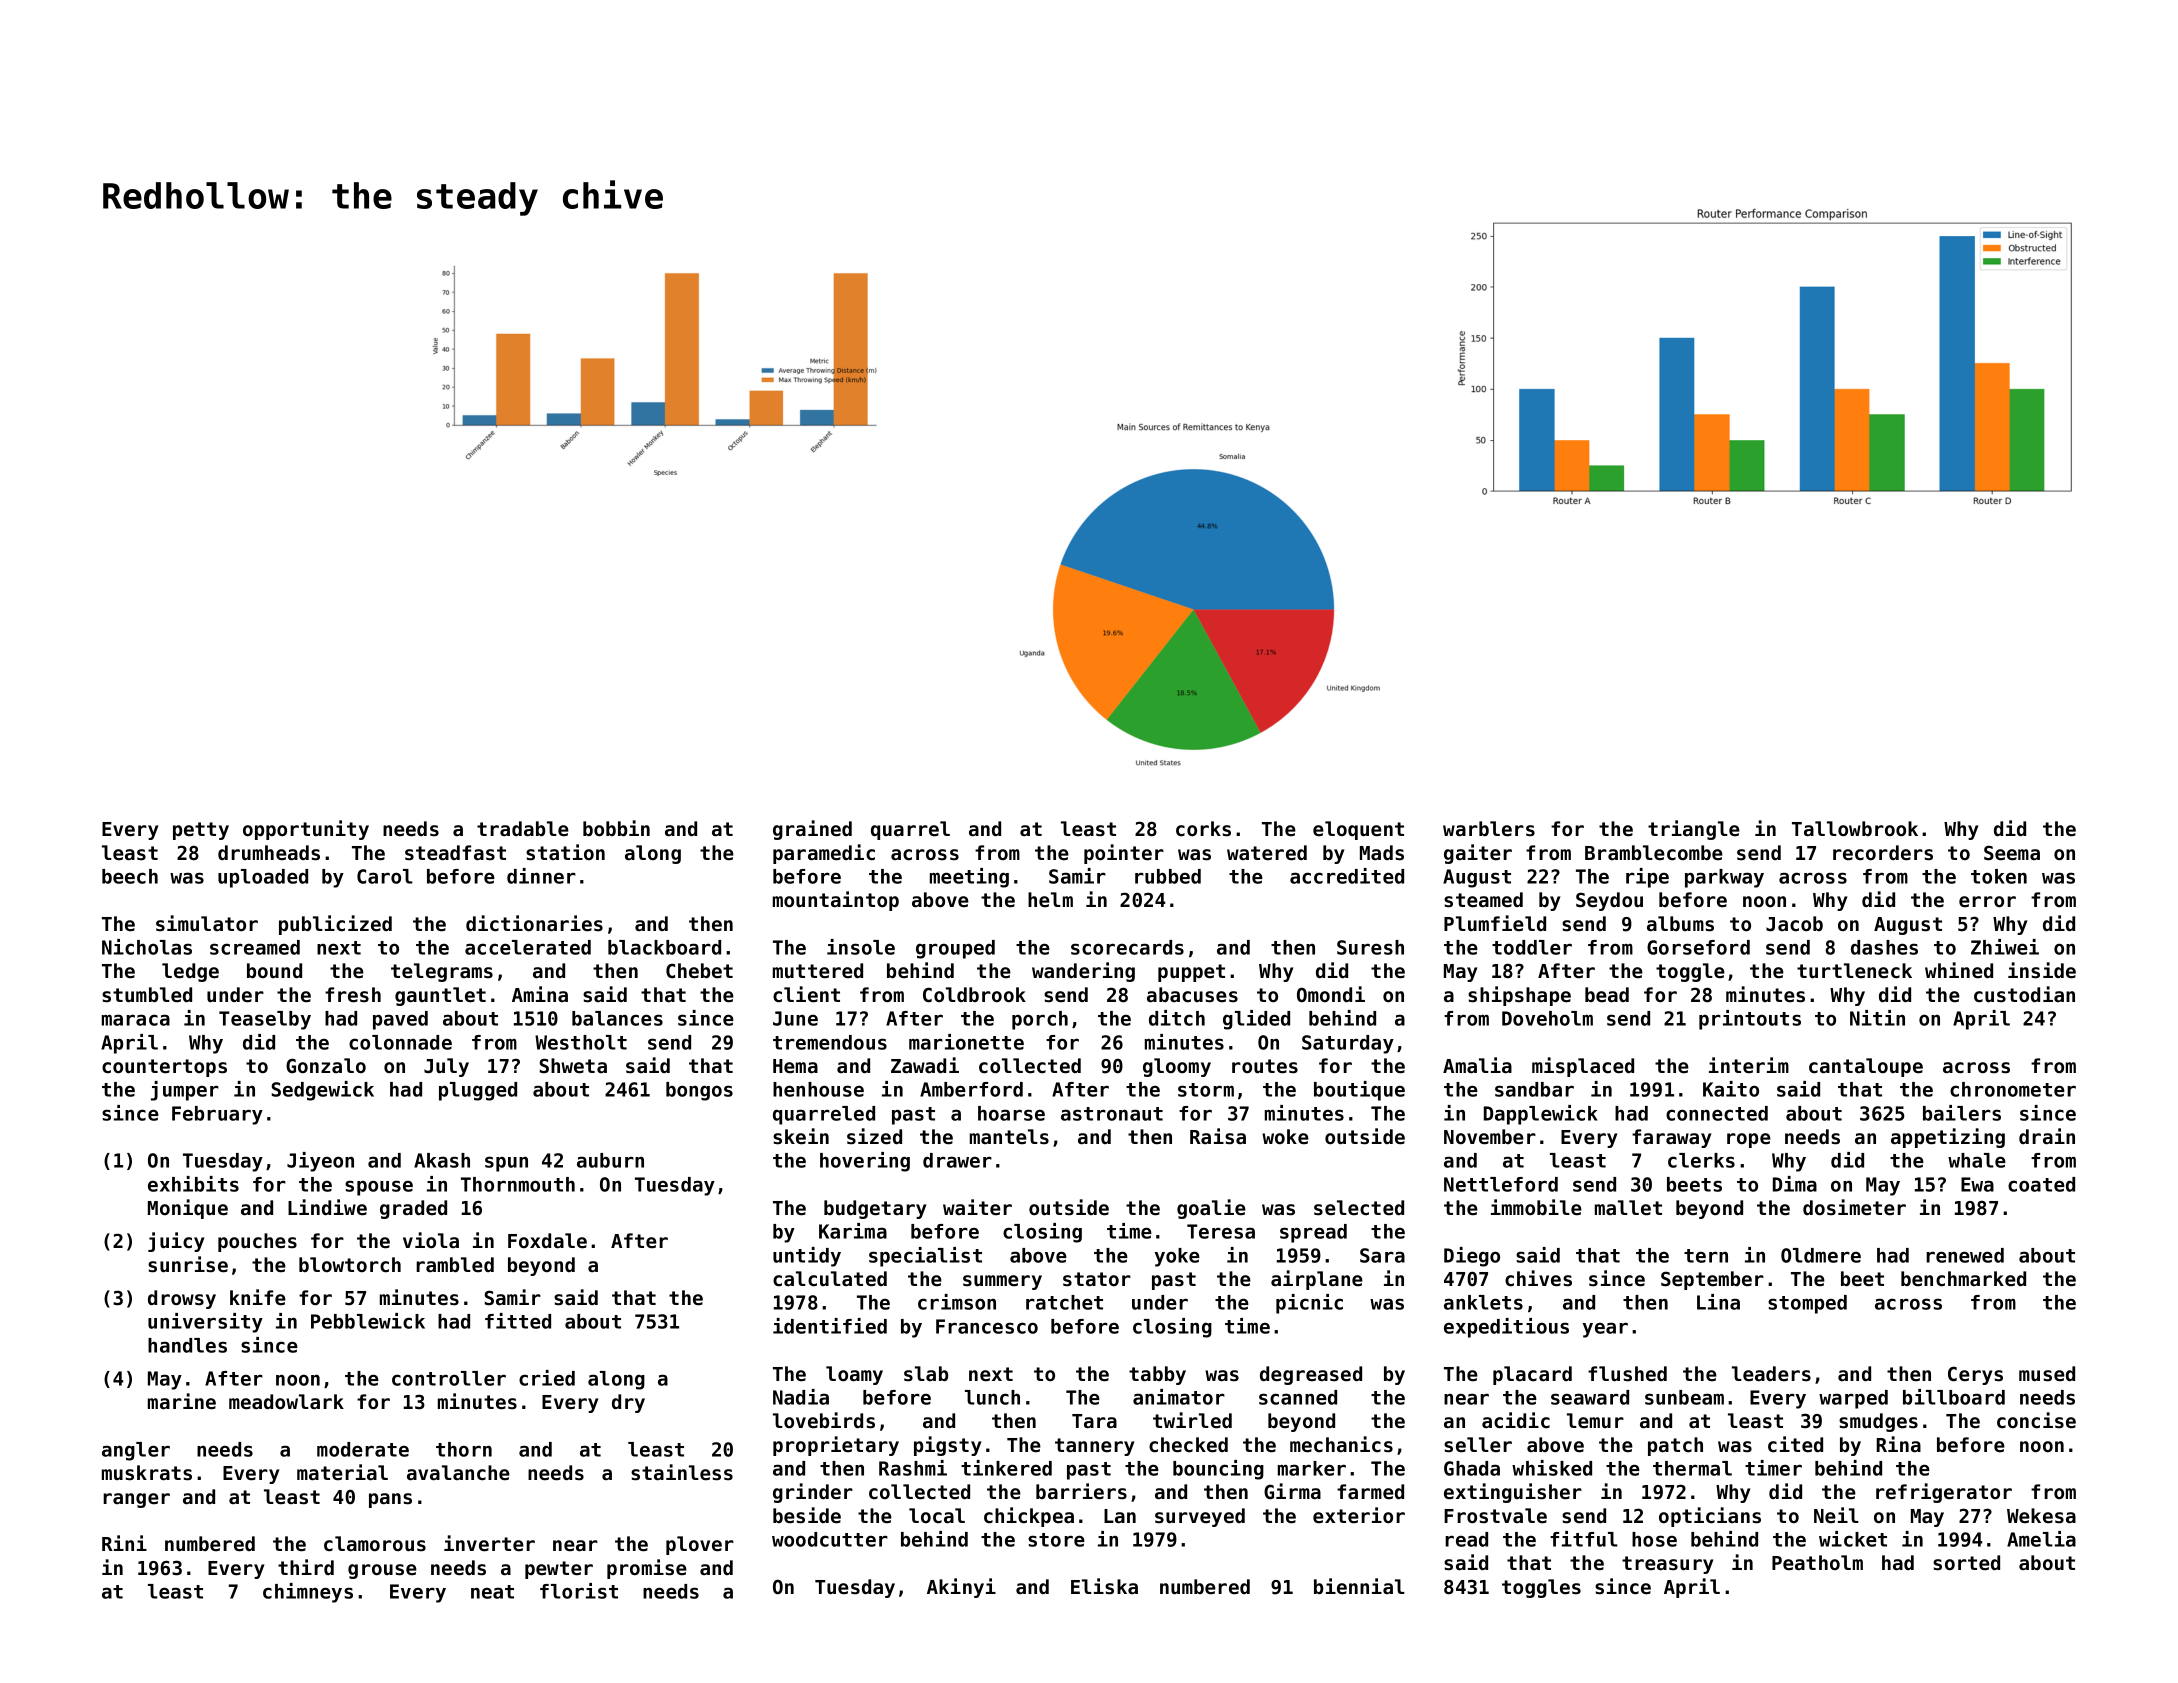  Describe the element at coordinates (188, 1264) in the screenshot. I see `sunrise` at that location.
